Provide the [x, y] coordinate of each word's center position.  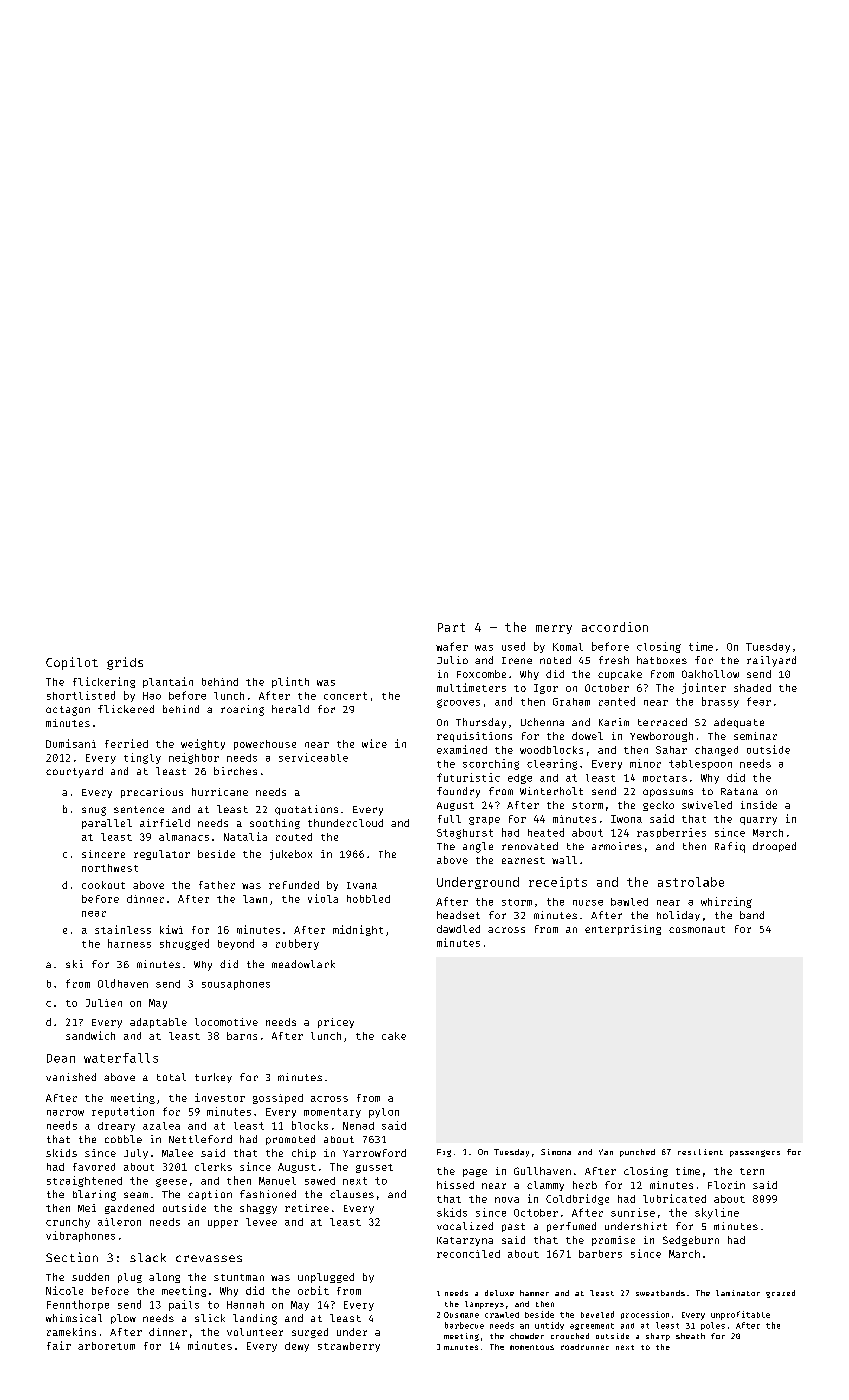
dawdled [458, 929]
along [164, 1278]
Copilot [72, 663]
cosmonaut [697, 929]
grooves [458, 703]
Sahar [671, 750]
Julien [104, 1003]
